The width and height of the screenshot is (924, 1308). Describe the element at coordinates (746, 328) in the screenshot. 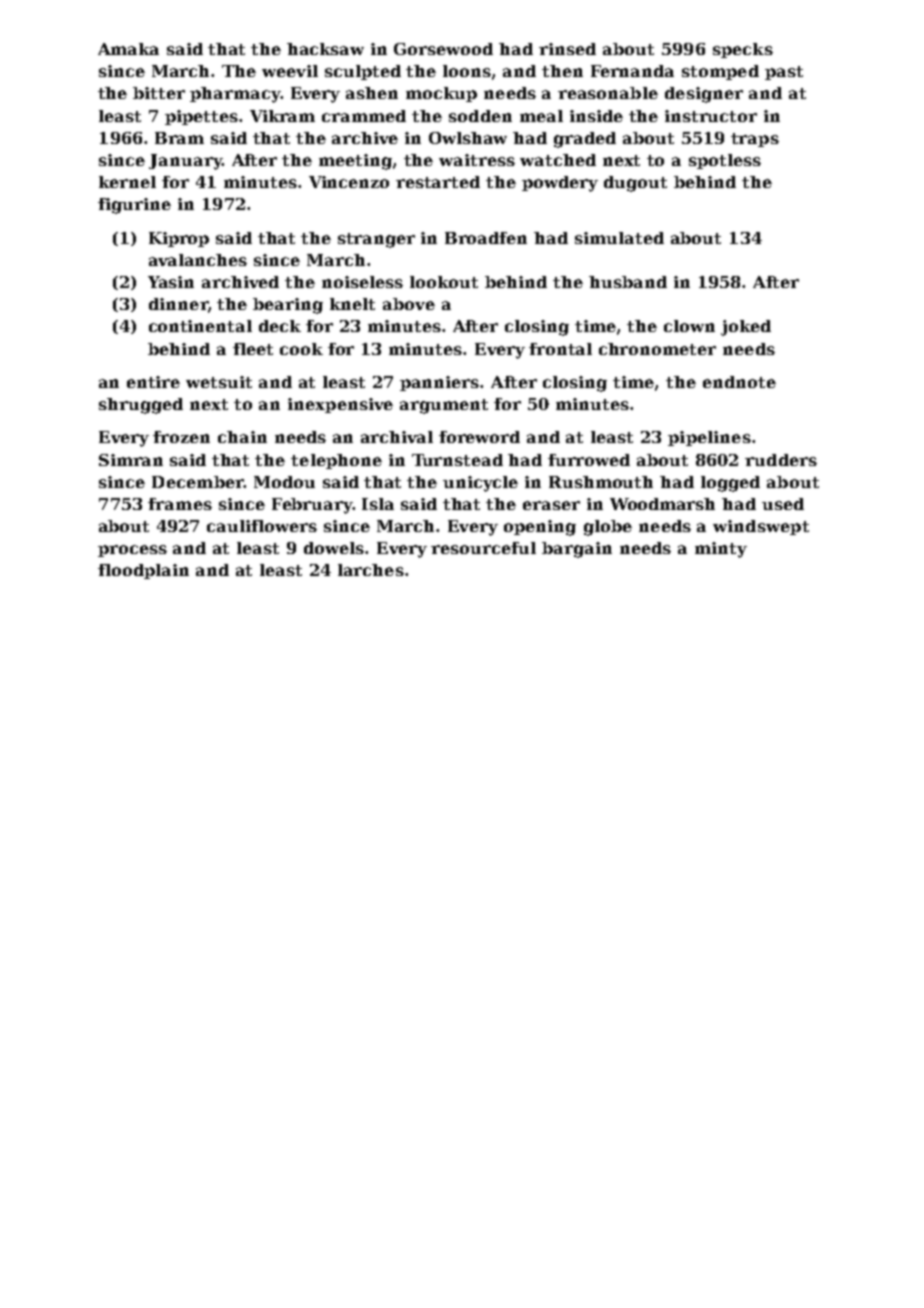

I see `joked` at that location.
